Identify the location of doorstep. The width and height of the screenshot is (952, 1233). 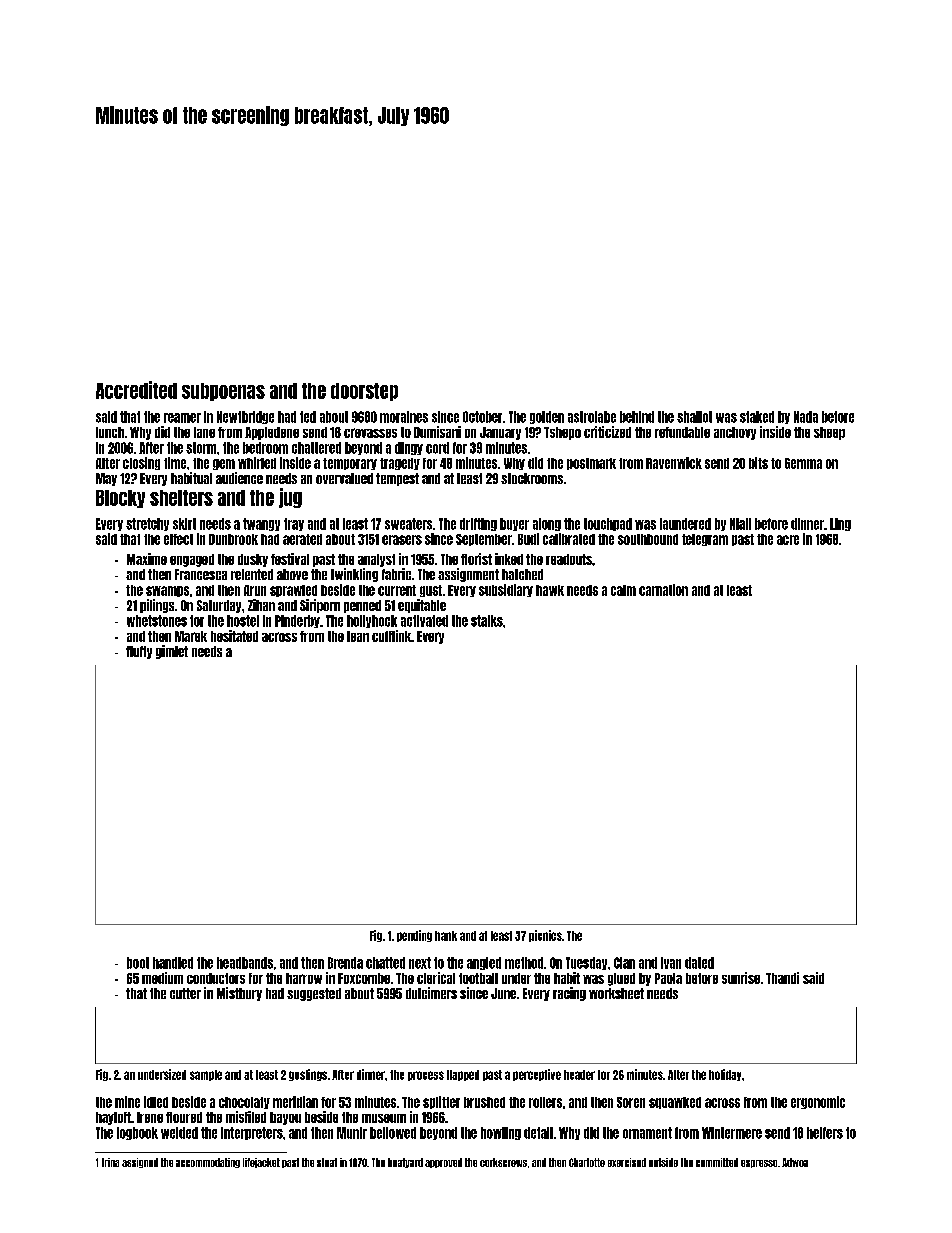
(364, 392).
